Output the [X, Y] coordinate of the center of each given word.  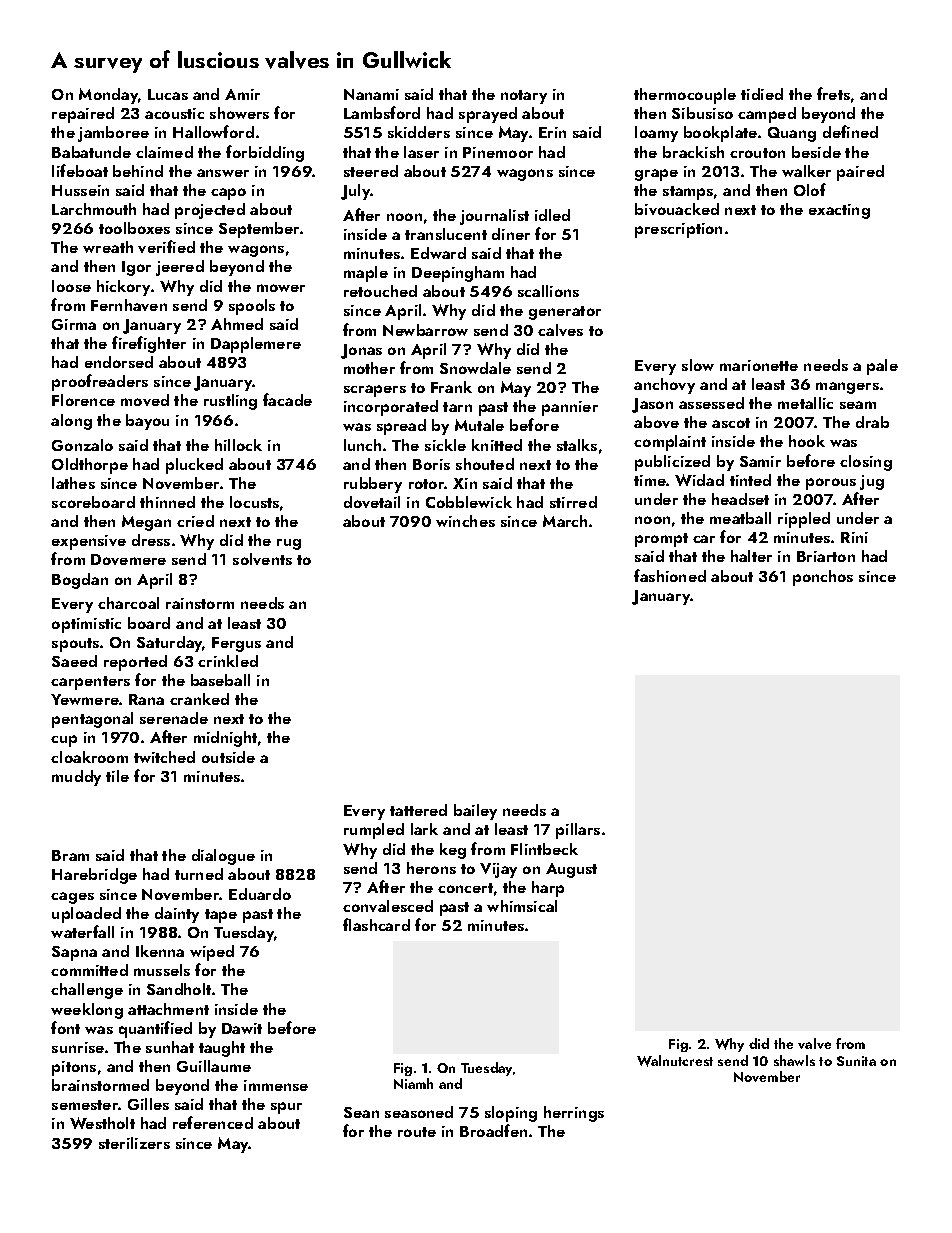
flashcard [376, 924]
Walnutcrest [675, 1061]
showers [239, 113]
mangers [847, 388]
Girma [74, 324]
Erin [552, 132]
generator [565, 313]
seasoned [419, 1112]
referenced [213, 1122]
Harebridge [94, 876]
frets [833, 93]
